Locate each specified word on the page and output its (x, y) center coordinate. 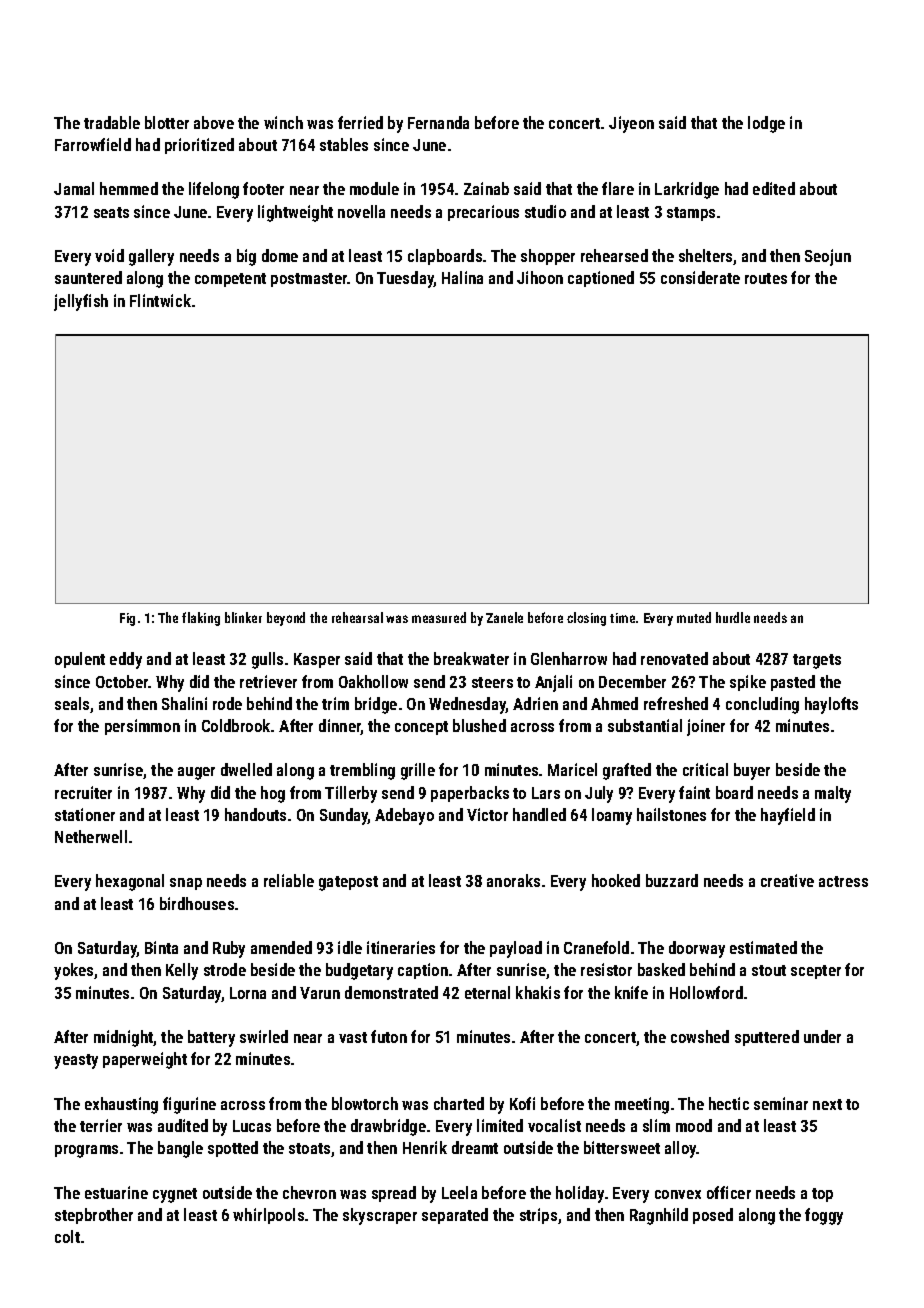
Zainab (486, 188)
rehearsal (357, 617)
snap (186, 884)
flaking (201, 619)
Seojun (828, 257)
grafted (627, 771)
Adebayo (404, 816)
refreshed (676, 703)
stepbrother (94, 1216)
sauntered (88, 277)
